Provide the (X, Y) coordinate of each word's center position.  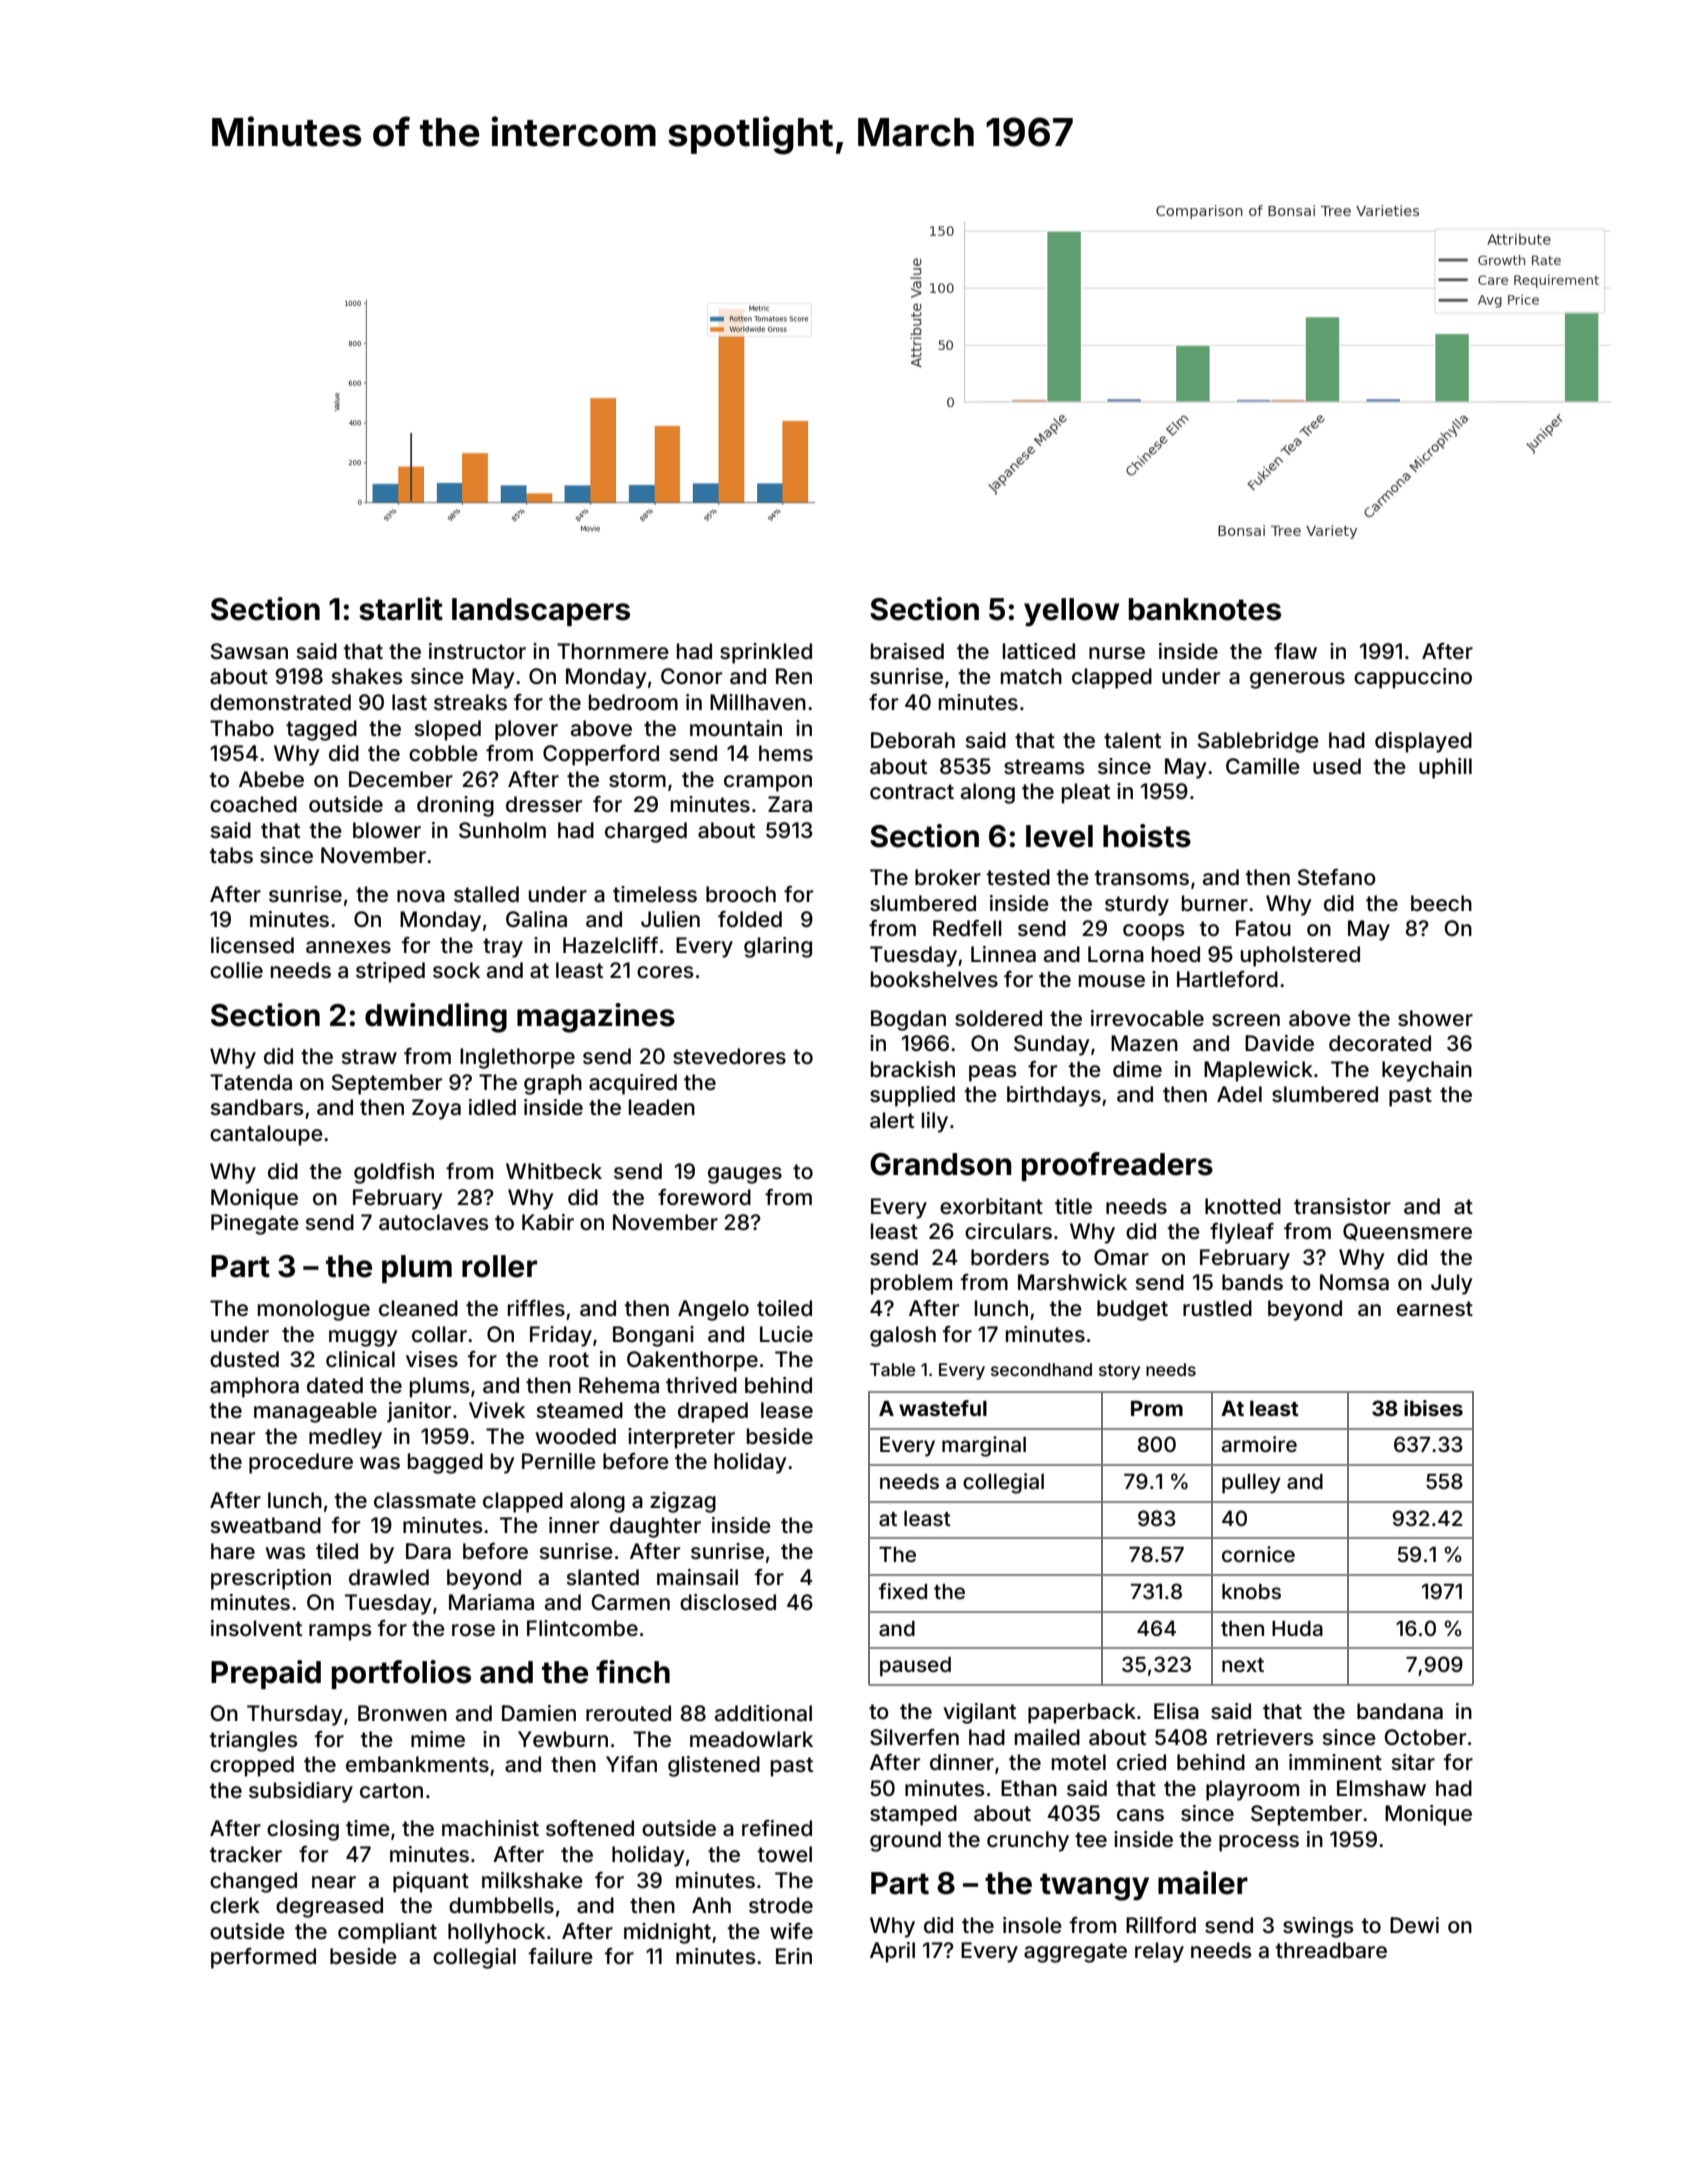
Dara (428, 1551)
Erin (794, 1956)
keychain (1427, 1071)
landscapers (541, 612)
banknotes (1205, 609)
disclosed (728, 1602)
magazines (596, 1018)
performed (263, 1958)
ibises (1433, 1408)
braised (907, 651)
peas (993, 1073)
